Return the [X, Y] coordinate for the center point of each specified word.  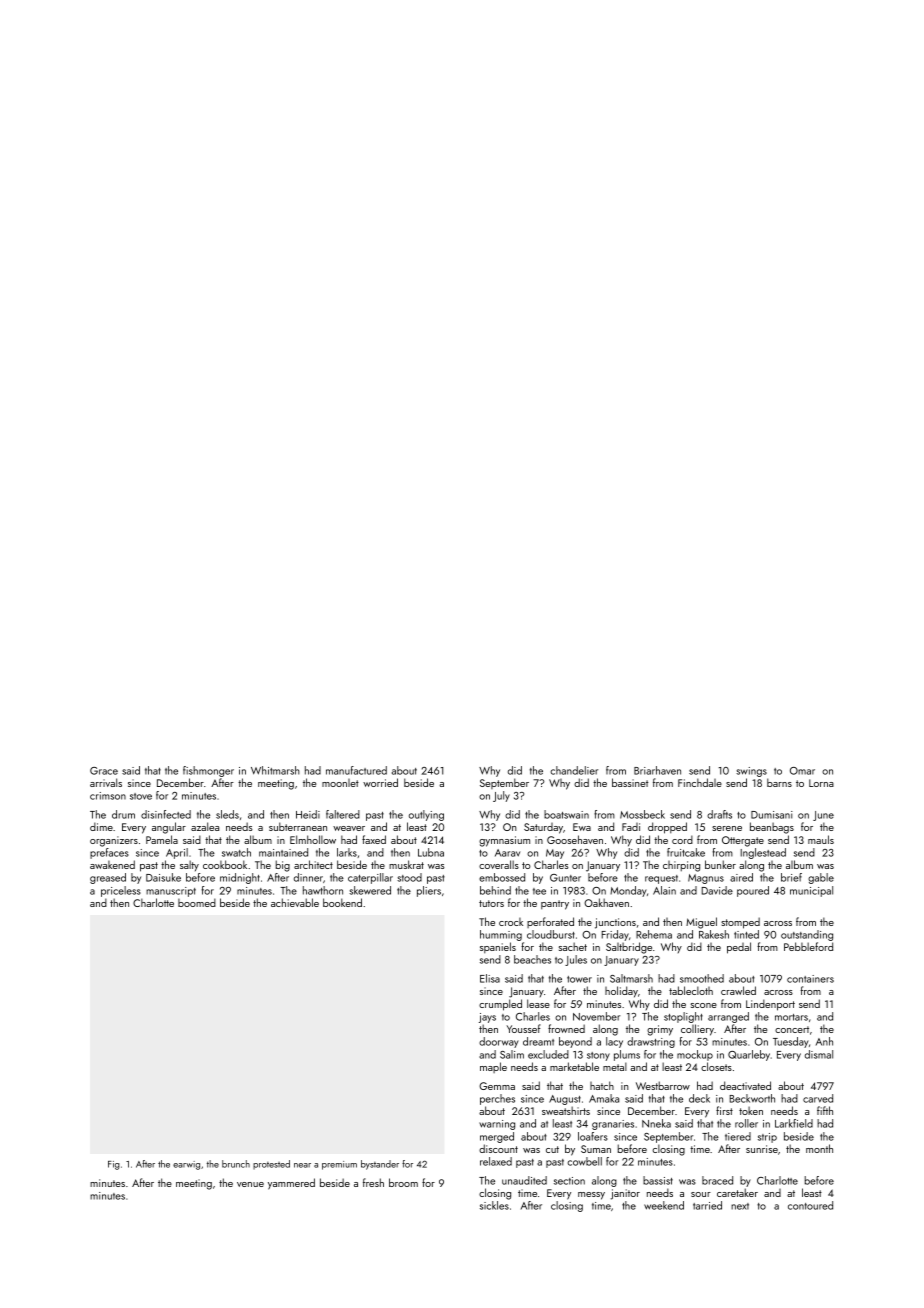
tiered [738, 1136]
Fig [114, 1165]
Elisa [490, 978]
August [565, 1100]
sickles [494, 1205]
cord [682, 839]
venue [250, 1184]
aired [741, 877]
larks [347, 852]
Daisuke [163, 877]
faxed [374, 839]
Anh [824, 1041]
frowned [566, 1028]
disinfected [166, 814]
